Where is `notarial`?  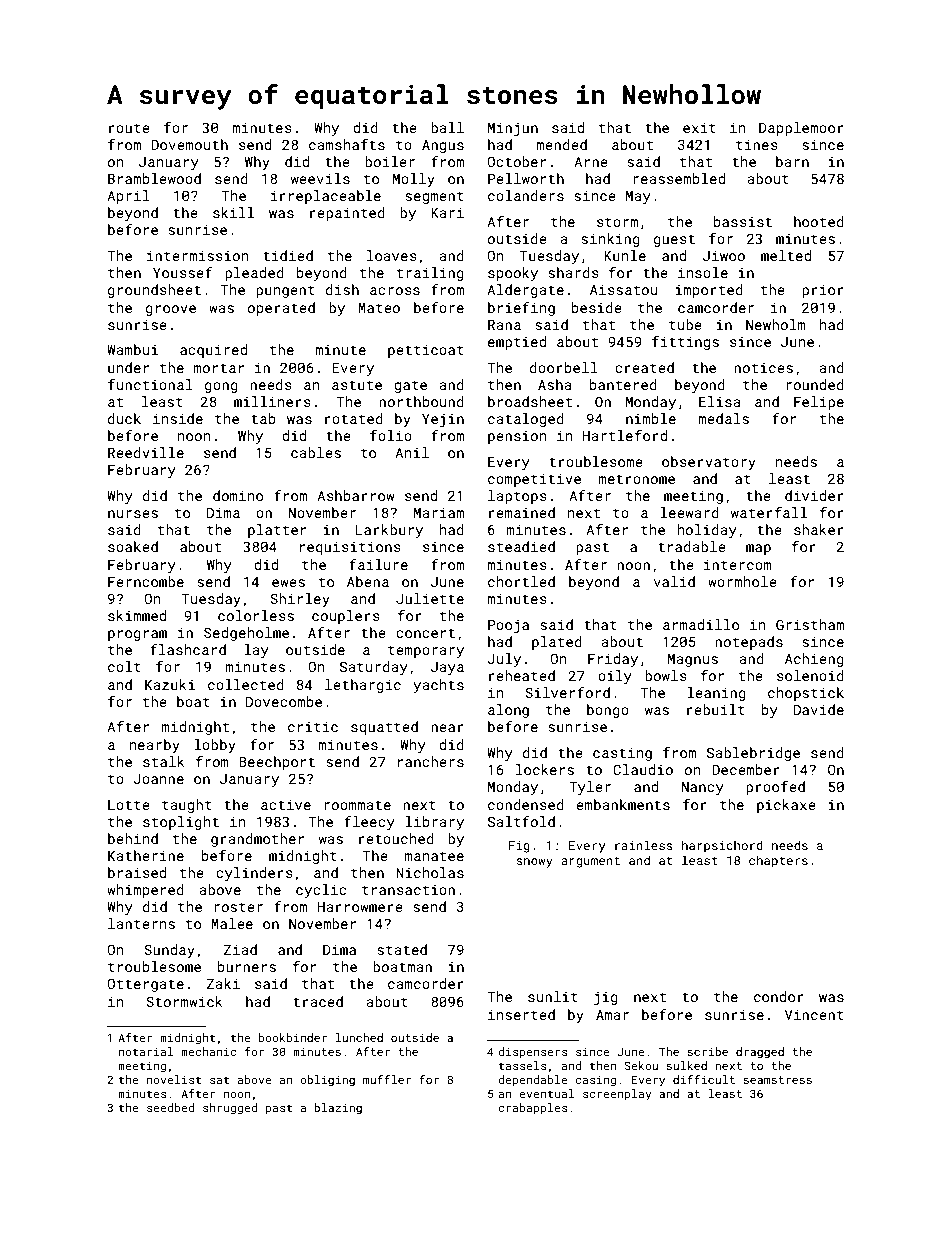 notarial is located at coordinates (146, 1051).
